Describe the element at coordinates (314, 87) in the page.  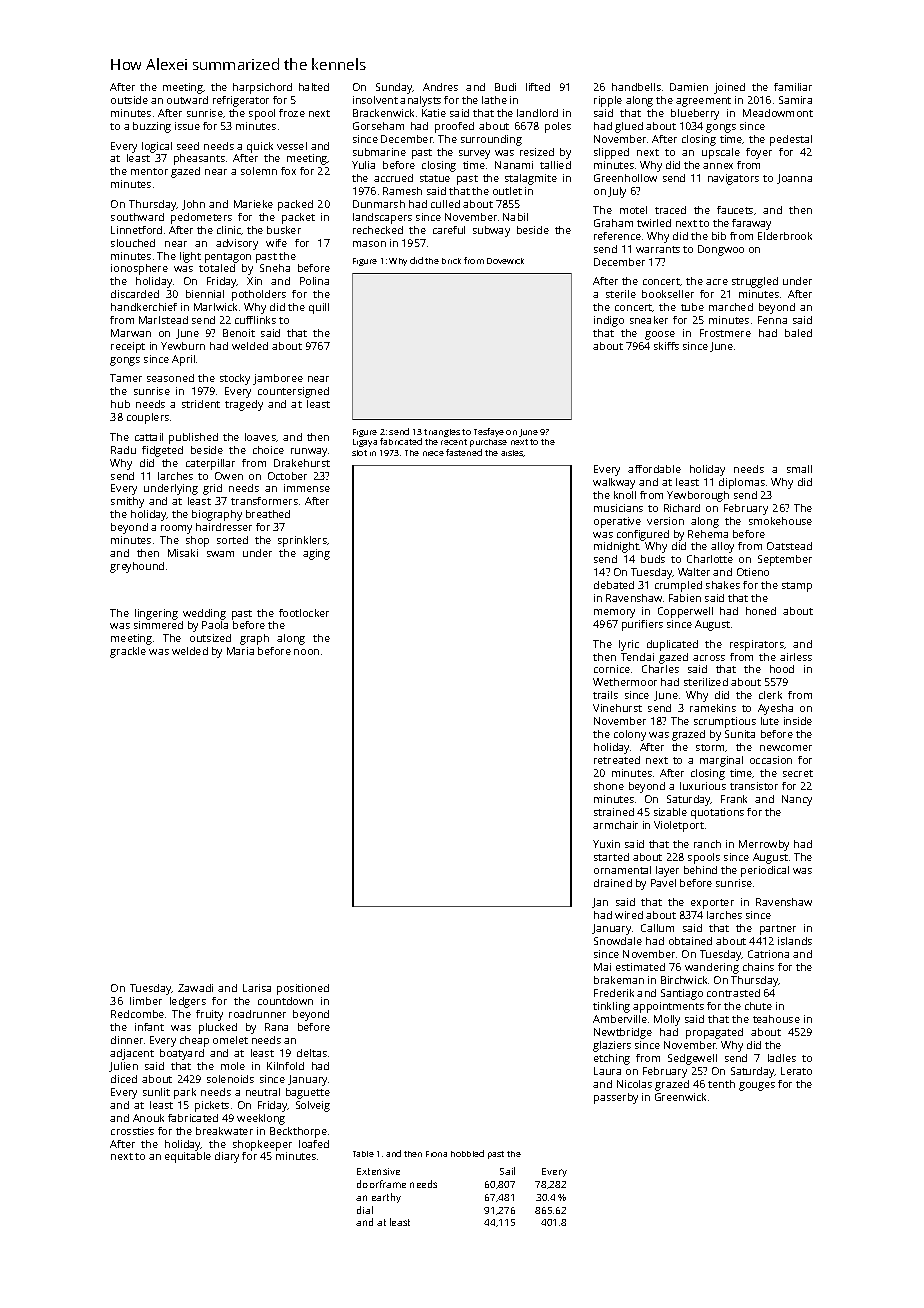
I see `halted` at that location.
